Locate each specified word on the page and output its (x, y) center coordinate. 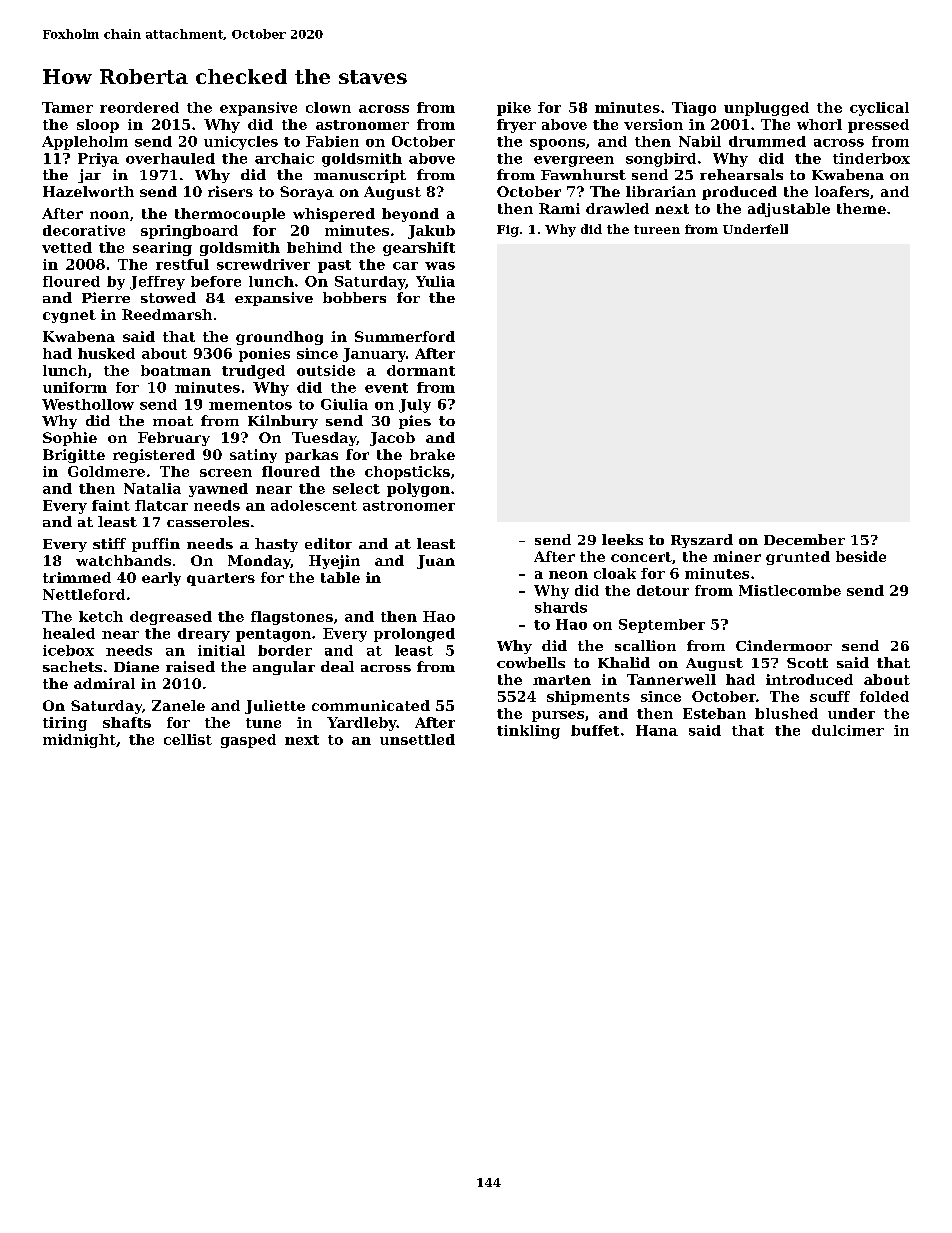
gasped (248, 741)
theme (861, 208)
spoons (557, 144)
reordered (139, 107)
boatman (176, 370)
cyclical (879, 109)
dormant (421, 370)
